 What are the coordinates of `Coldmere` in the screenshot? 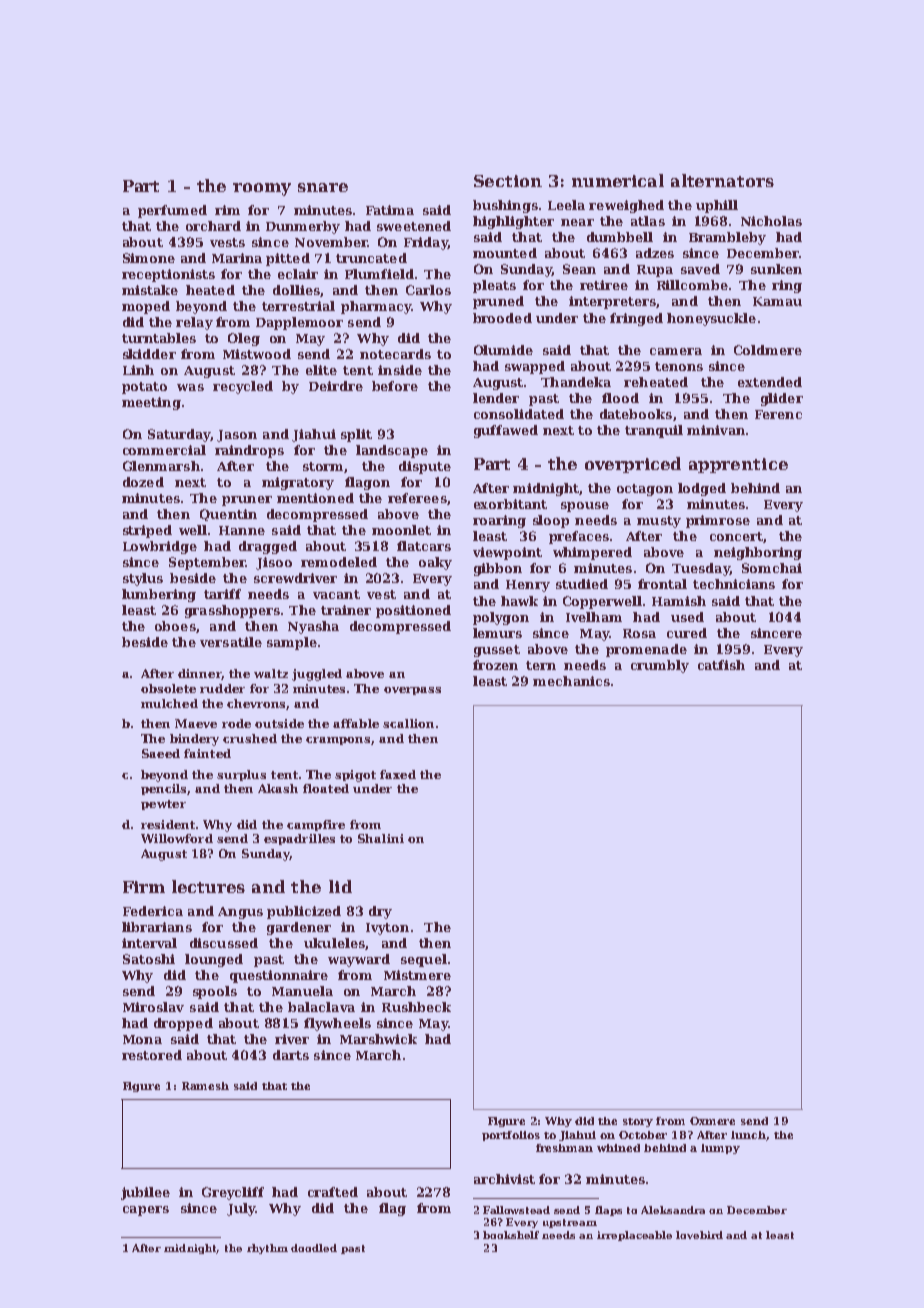 It's located at (768, 350).
